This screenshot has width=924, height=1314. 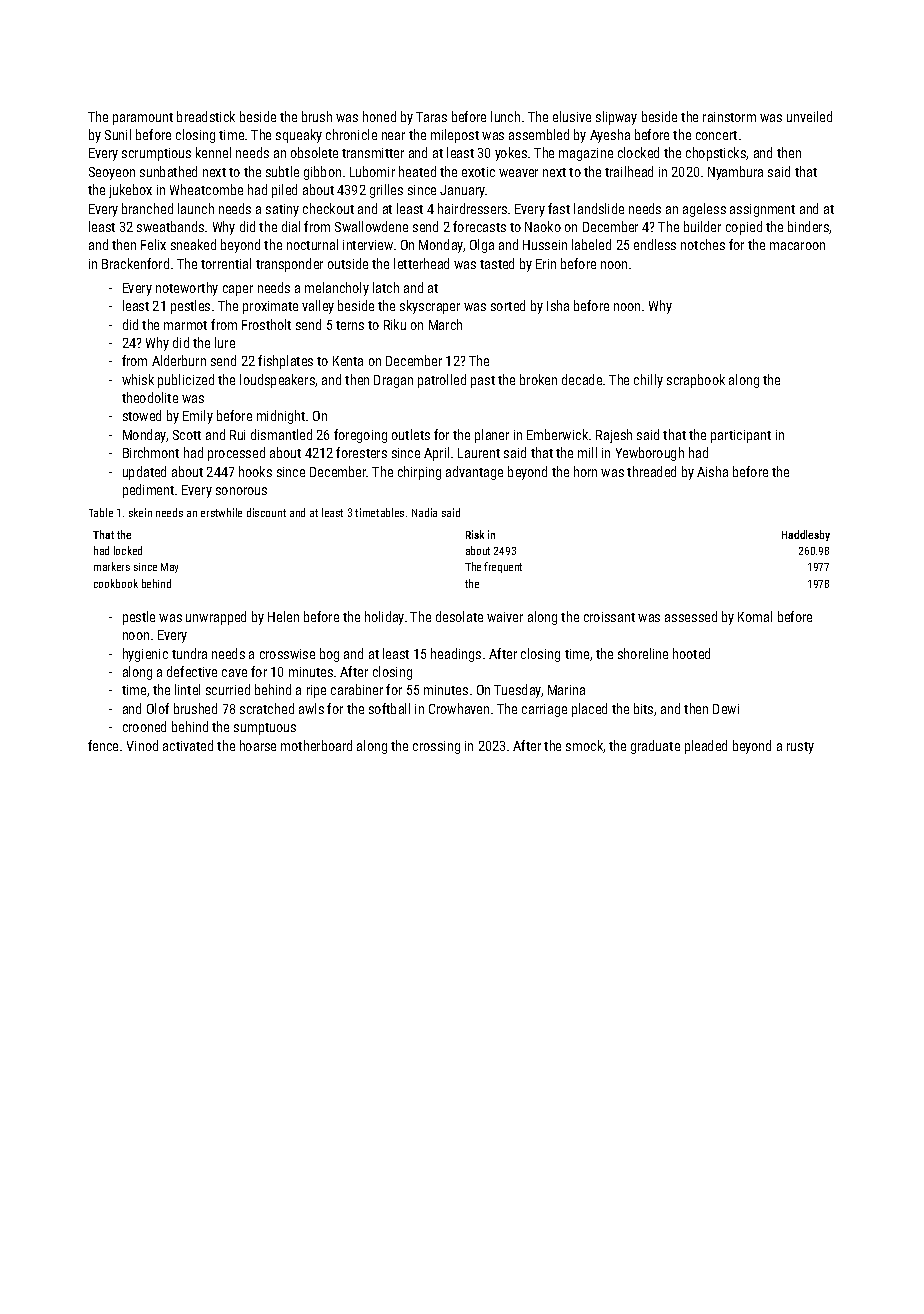 What do you see at coordinates (112, 173) in the screenshot?
I see `Seoyeon` at bounding box center [112, 173].
